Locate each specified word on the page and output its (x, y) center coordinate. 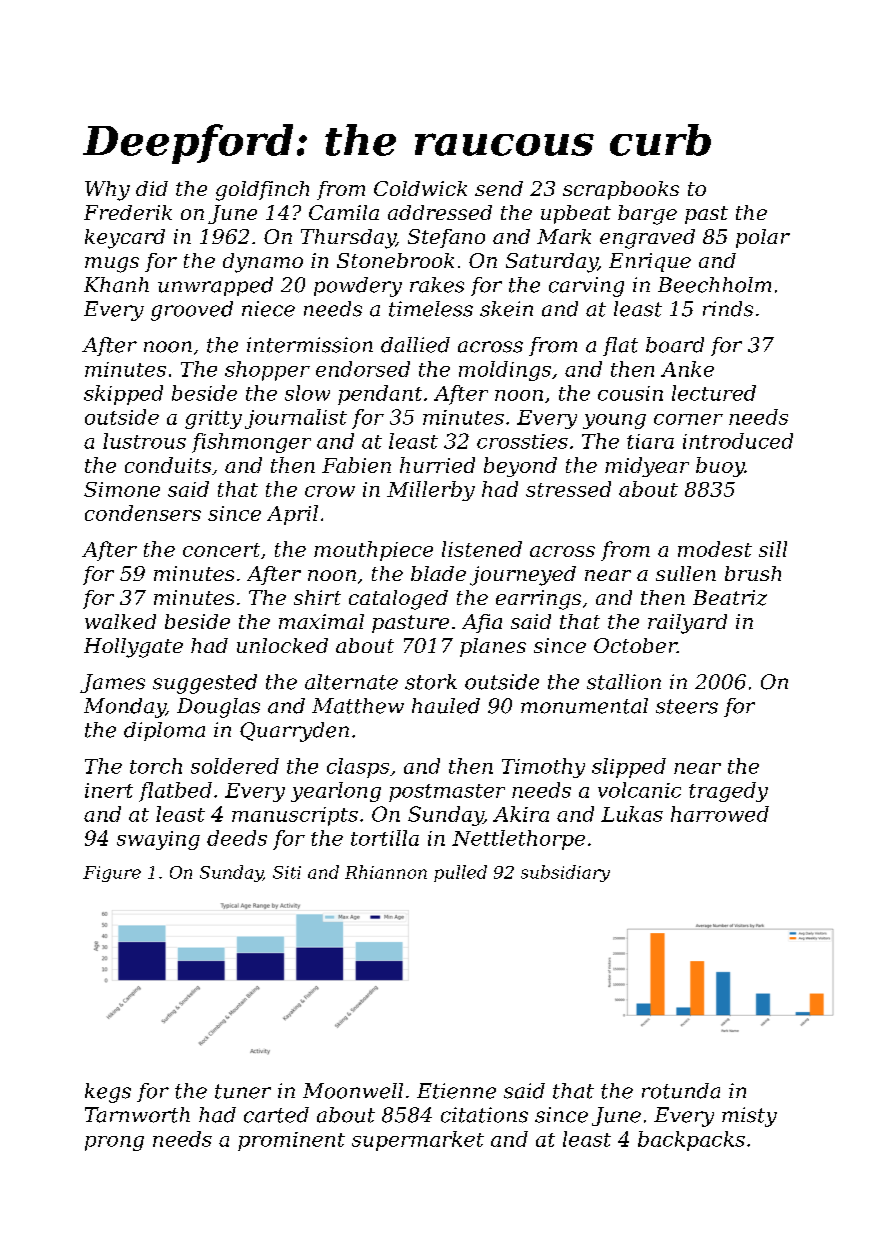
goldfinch (262, 191)
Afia (482, 623)
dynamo (263, 263)
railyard (687, 624)
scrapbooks (621, 190)
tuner (243, 1091)
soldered (235, 766)
